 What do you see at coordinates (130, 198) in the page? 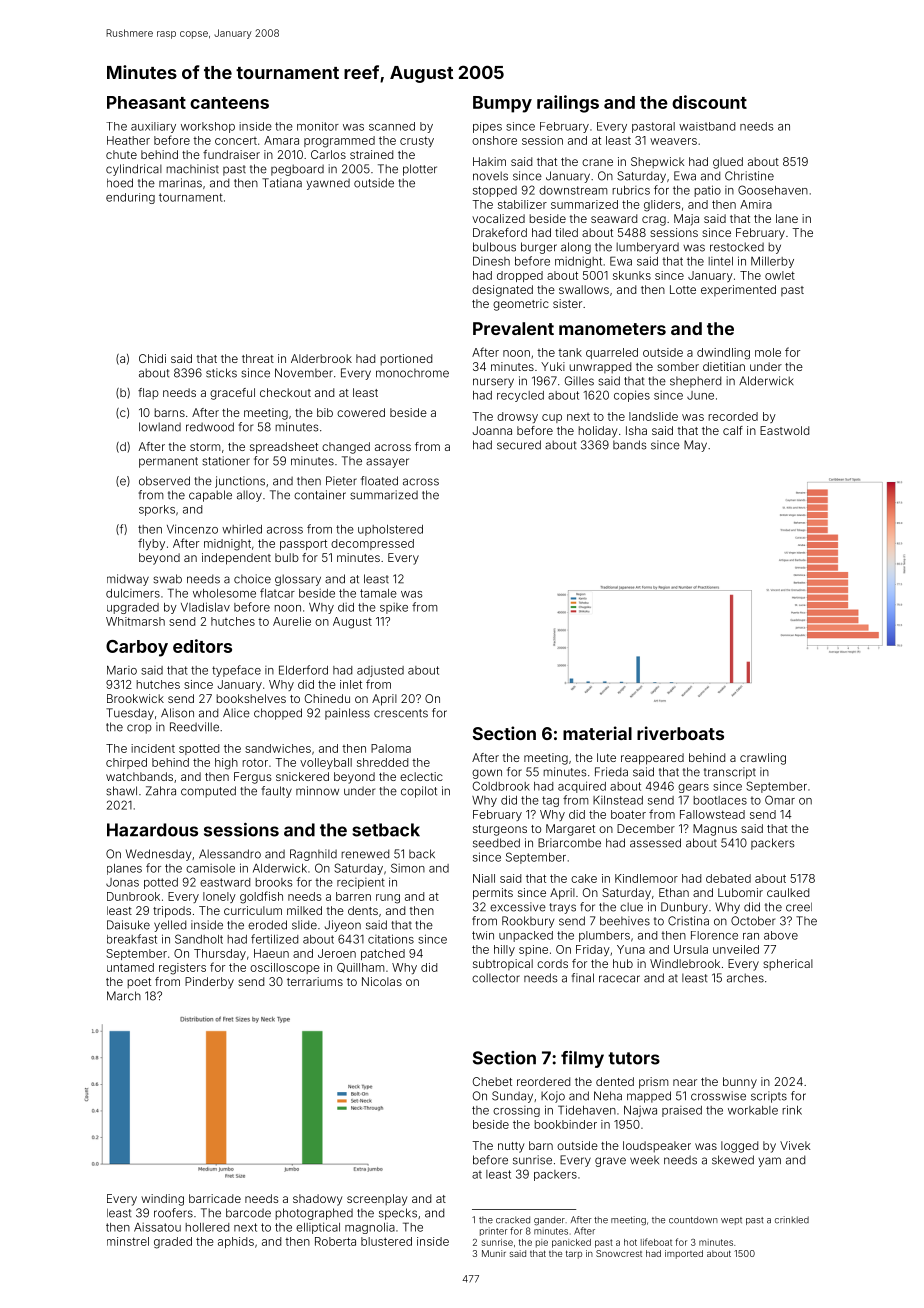
I see `enduring` at bounding box center [130, 198].
